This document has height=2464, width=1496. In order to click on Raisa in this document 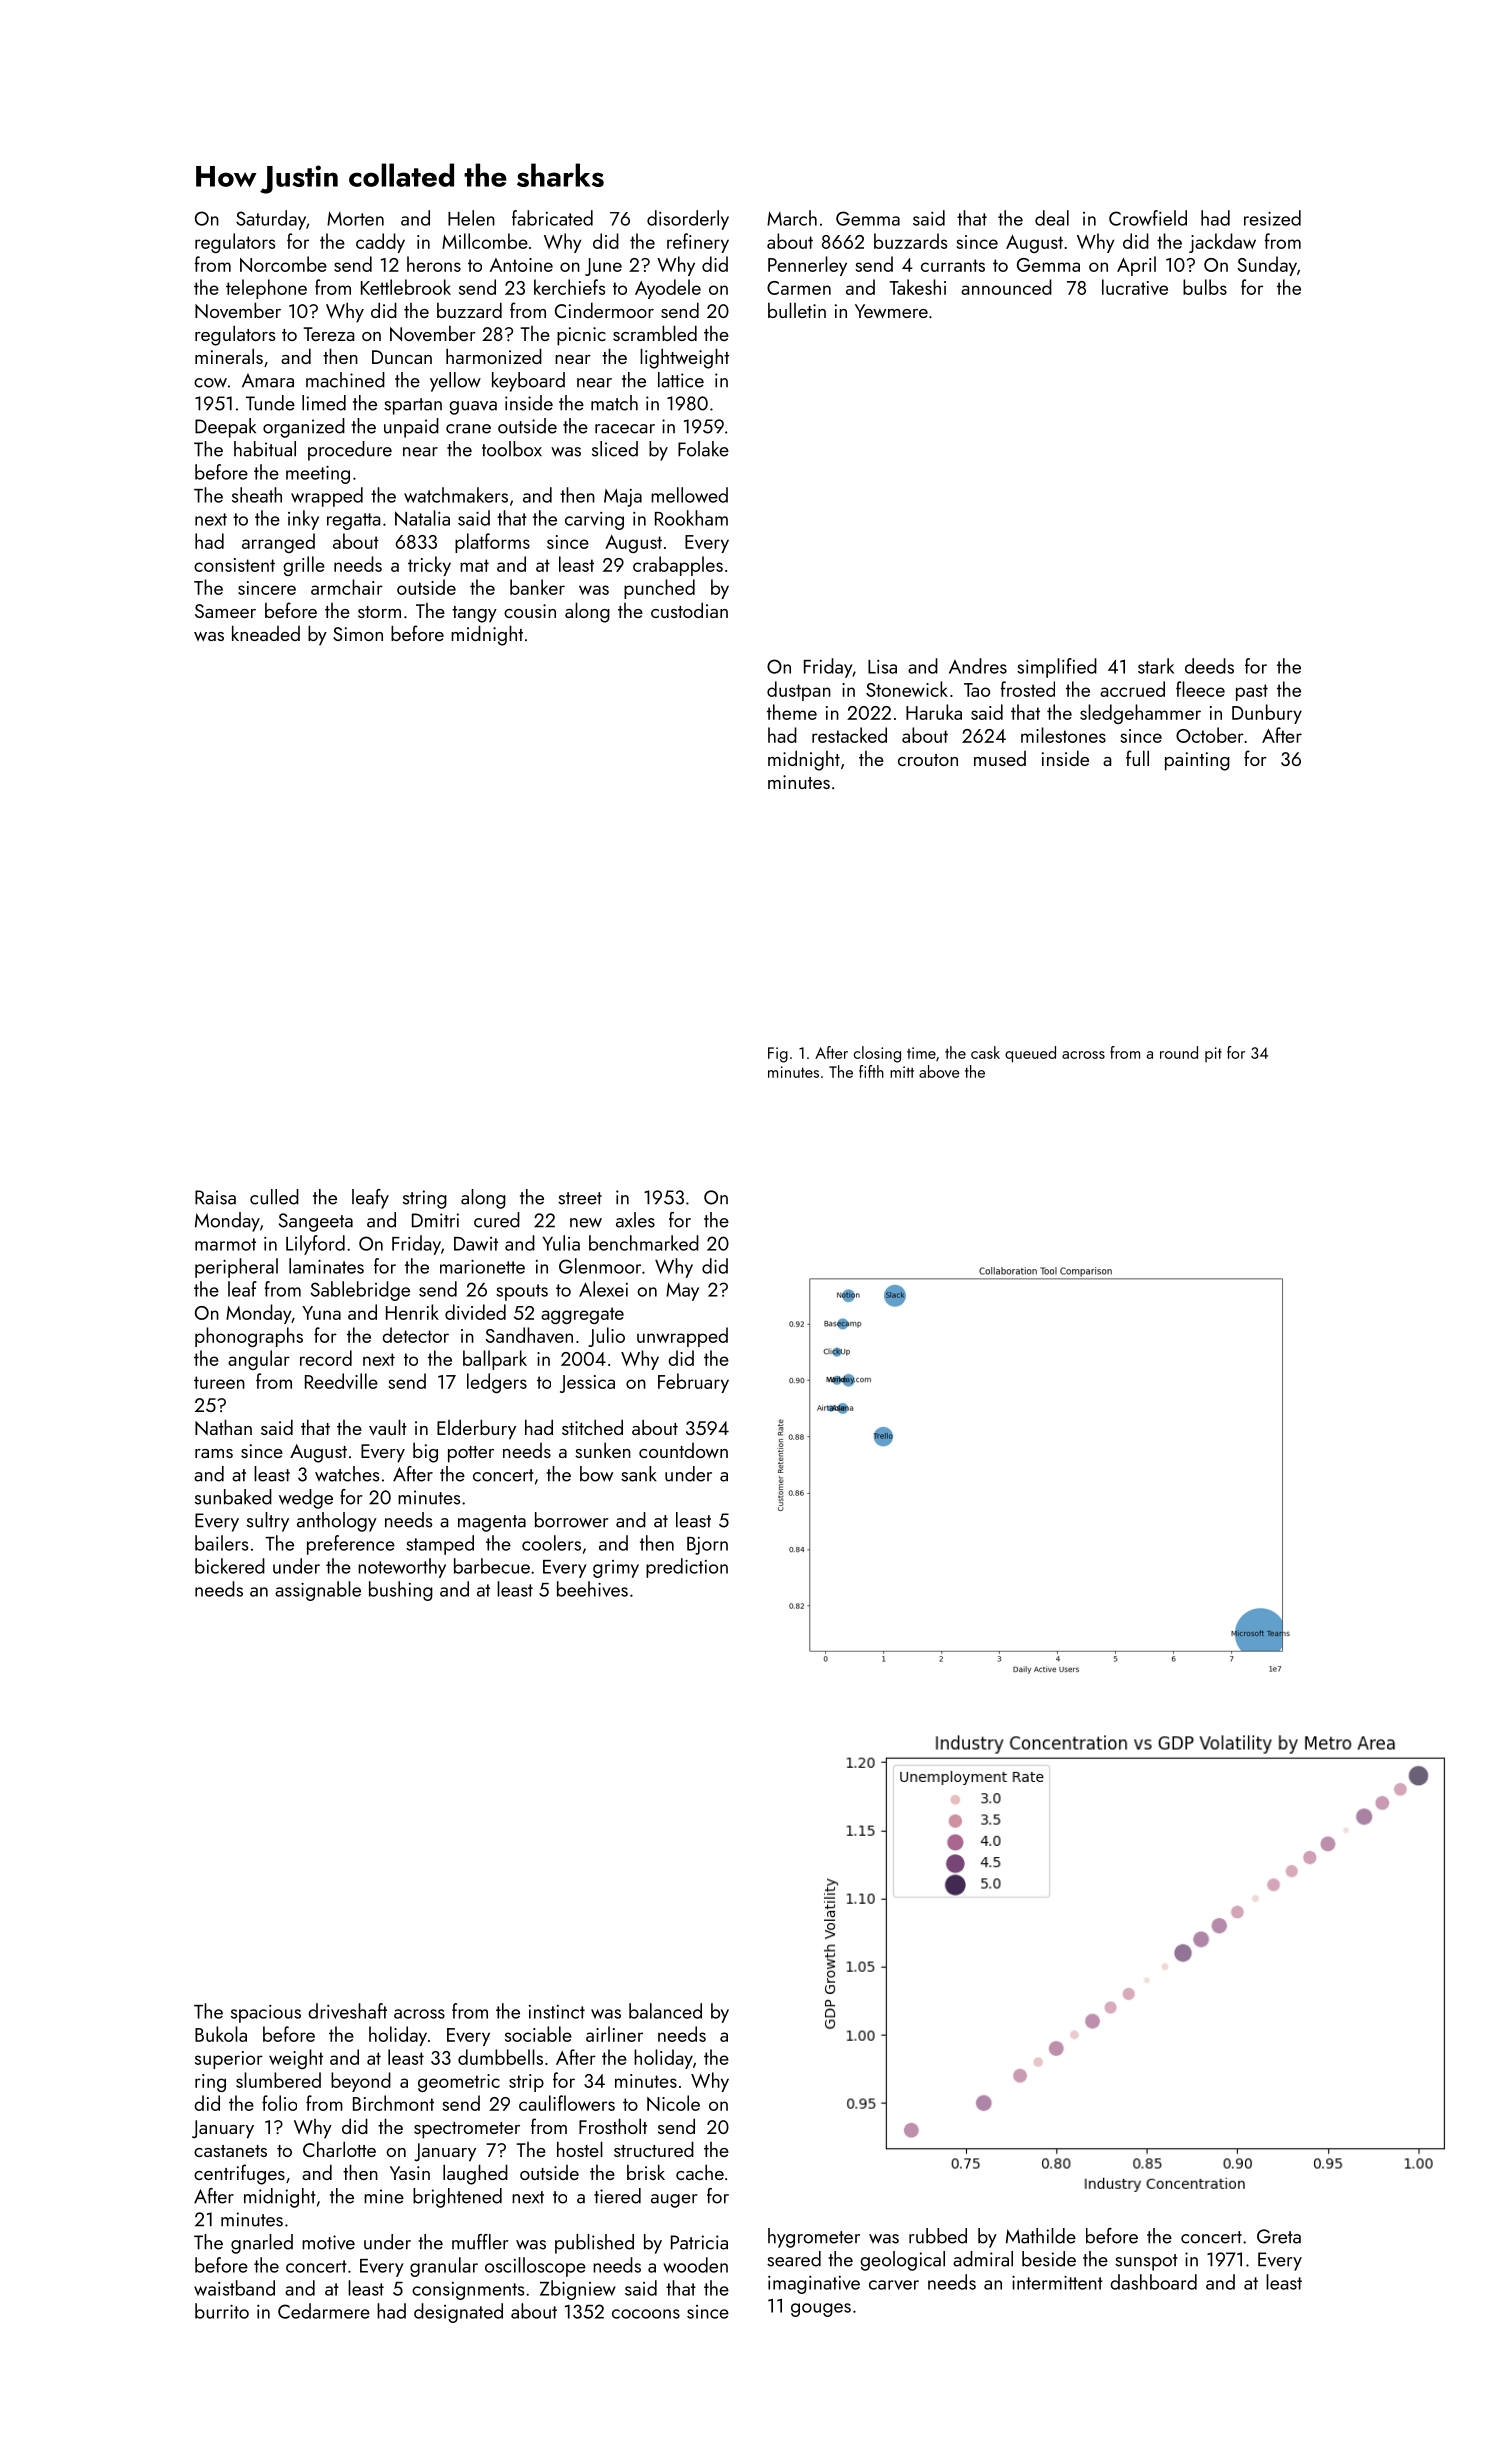, I will do `click(215, 1197)`.
